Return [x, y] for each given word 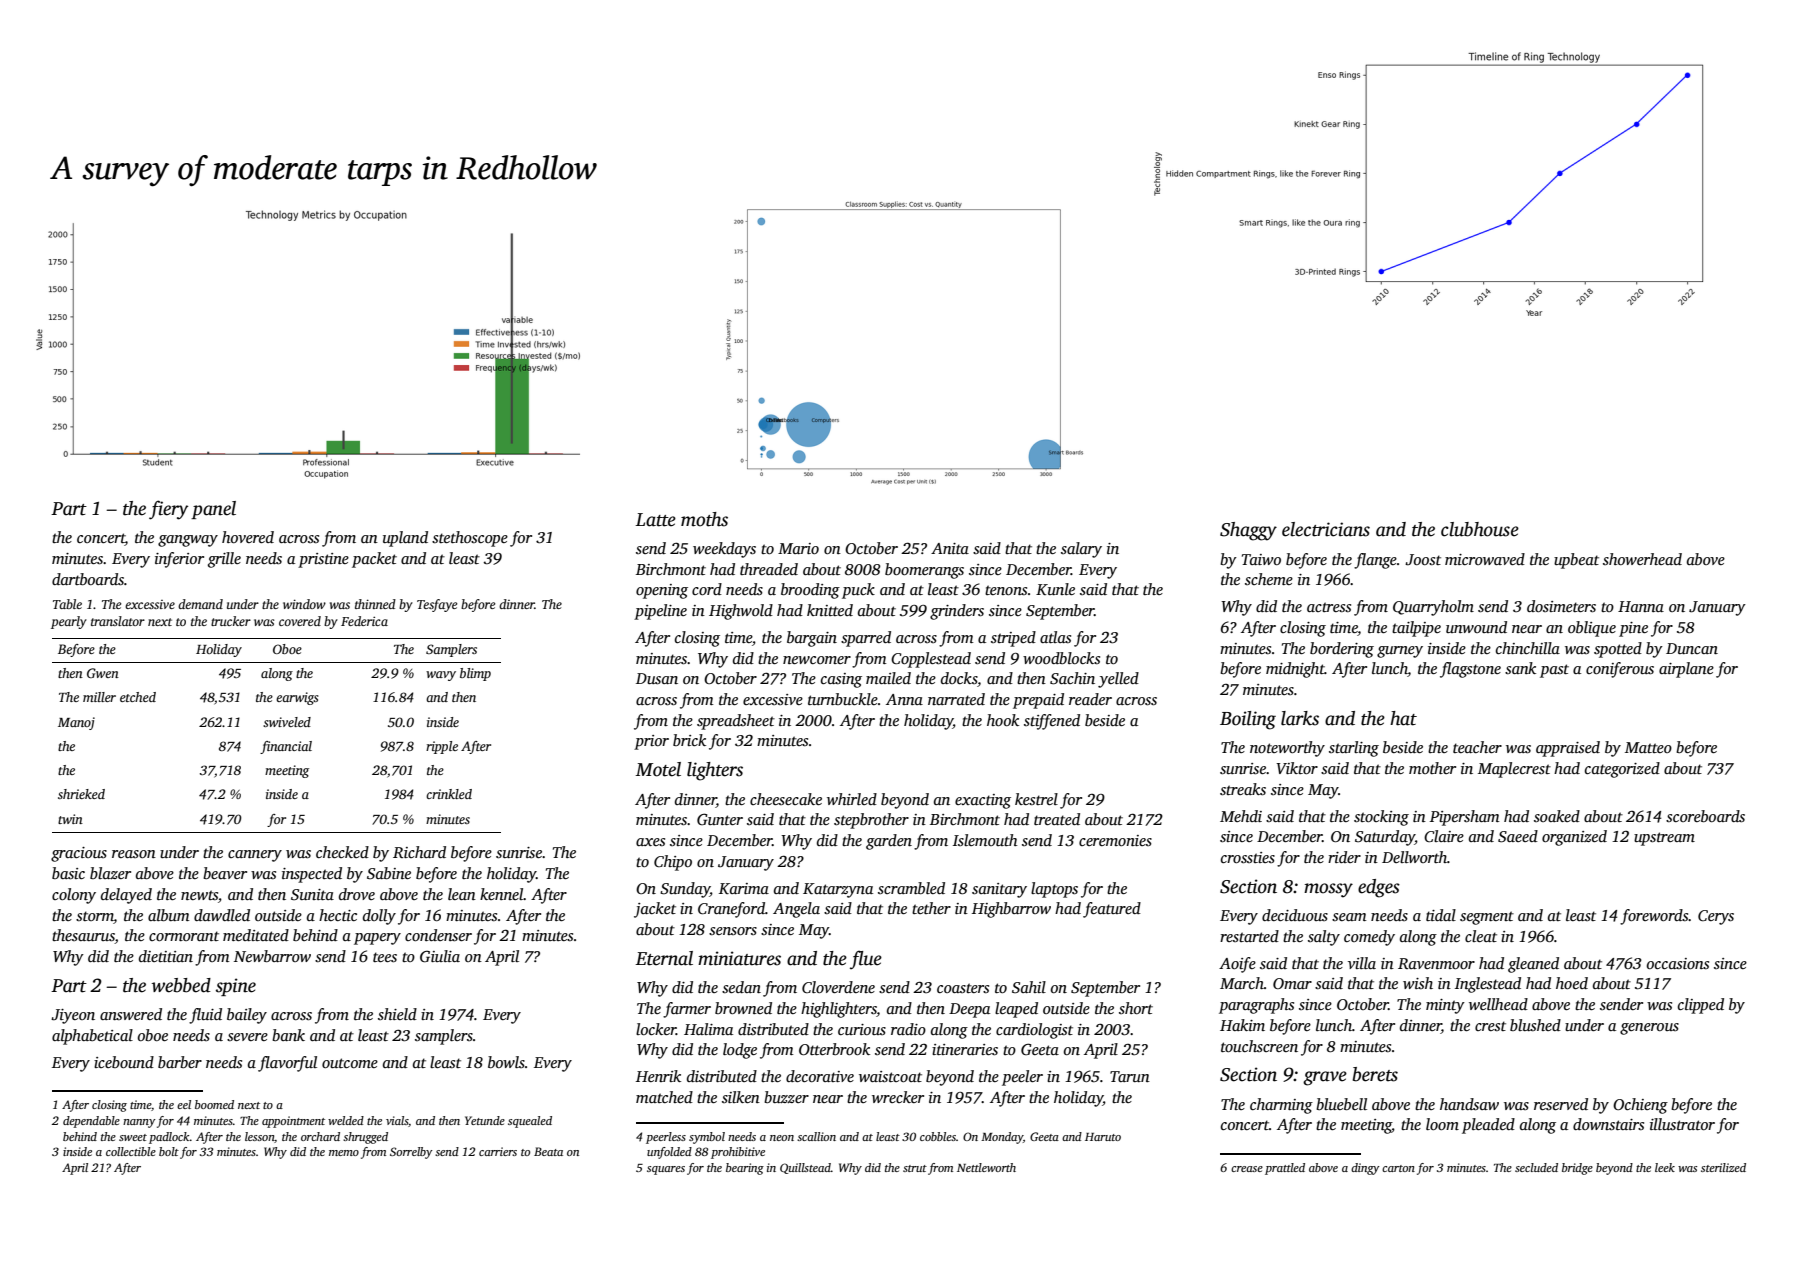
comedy [1369, 938]
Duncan [1692, 648]
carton [1398, 1168]
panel [213, 510]
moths [704, 519]
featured [1112, 910]
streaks [1243, 789]
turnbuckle [843, 699]
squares [666, 1170]
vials [397, 1121]
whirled [852, 799]
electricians [1326, 529]
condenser [438, 935]
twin [70, 819]
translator [118, 621]
